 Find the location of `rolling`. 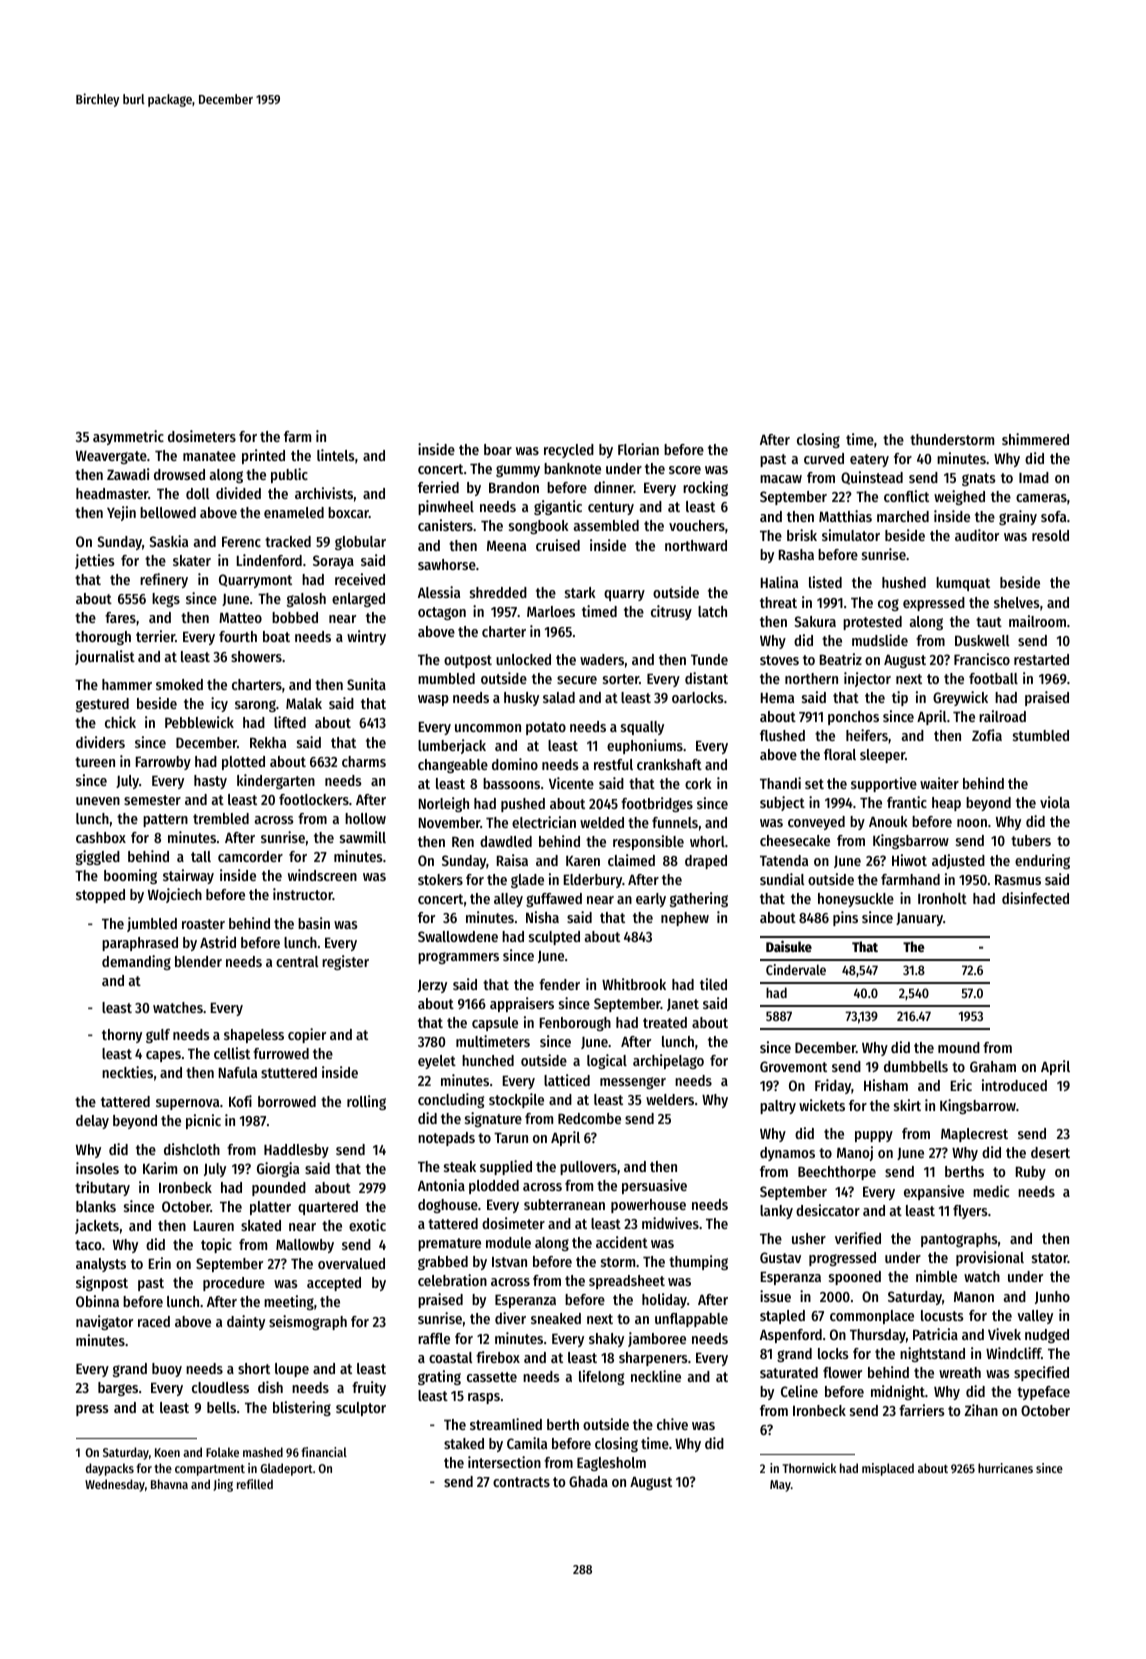

rolling is located at coordinates (366, 1102).
